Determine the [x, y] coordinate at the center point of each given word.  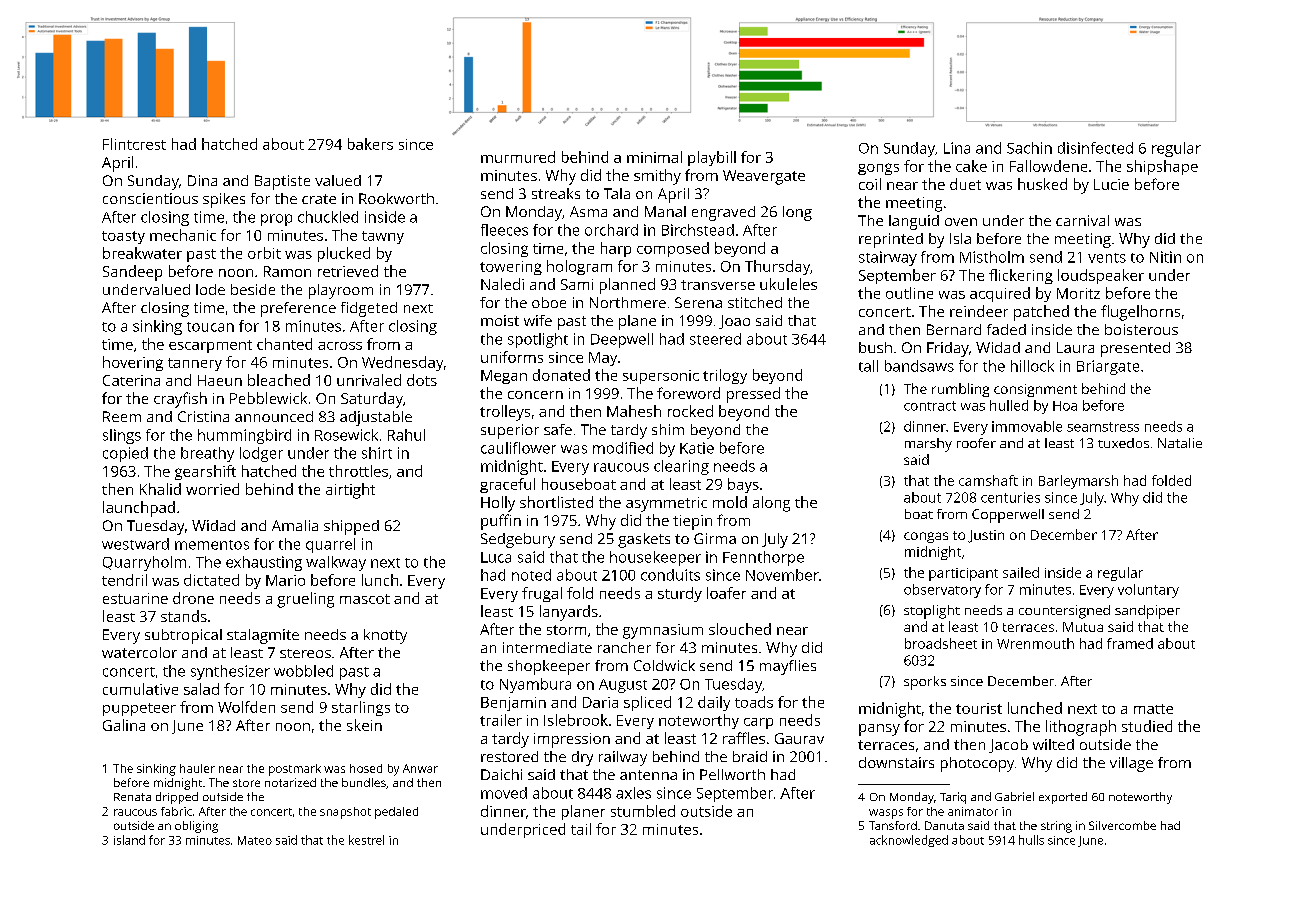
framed [1130, 643]
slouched [740, 629]
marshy [928, 445]
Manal [665, 211]
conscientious [150, 198]
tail [581, 829]
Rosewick [346, 435]
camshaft [988, 480]
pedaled [396, 813]
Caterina [131, 380]
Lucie [1111, 184]
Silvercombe [1122, 825]
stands [184, 616]
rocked [690, 411]
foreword [688, 393]
